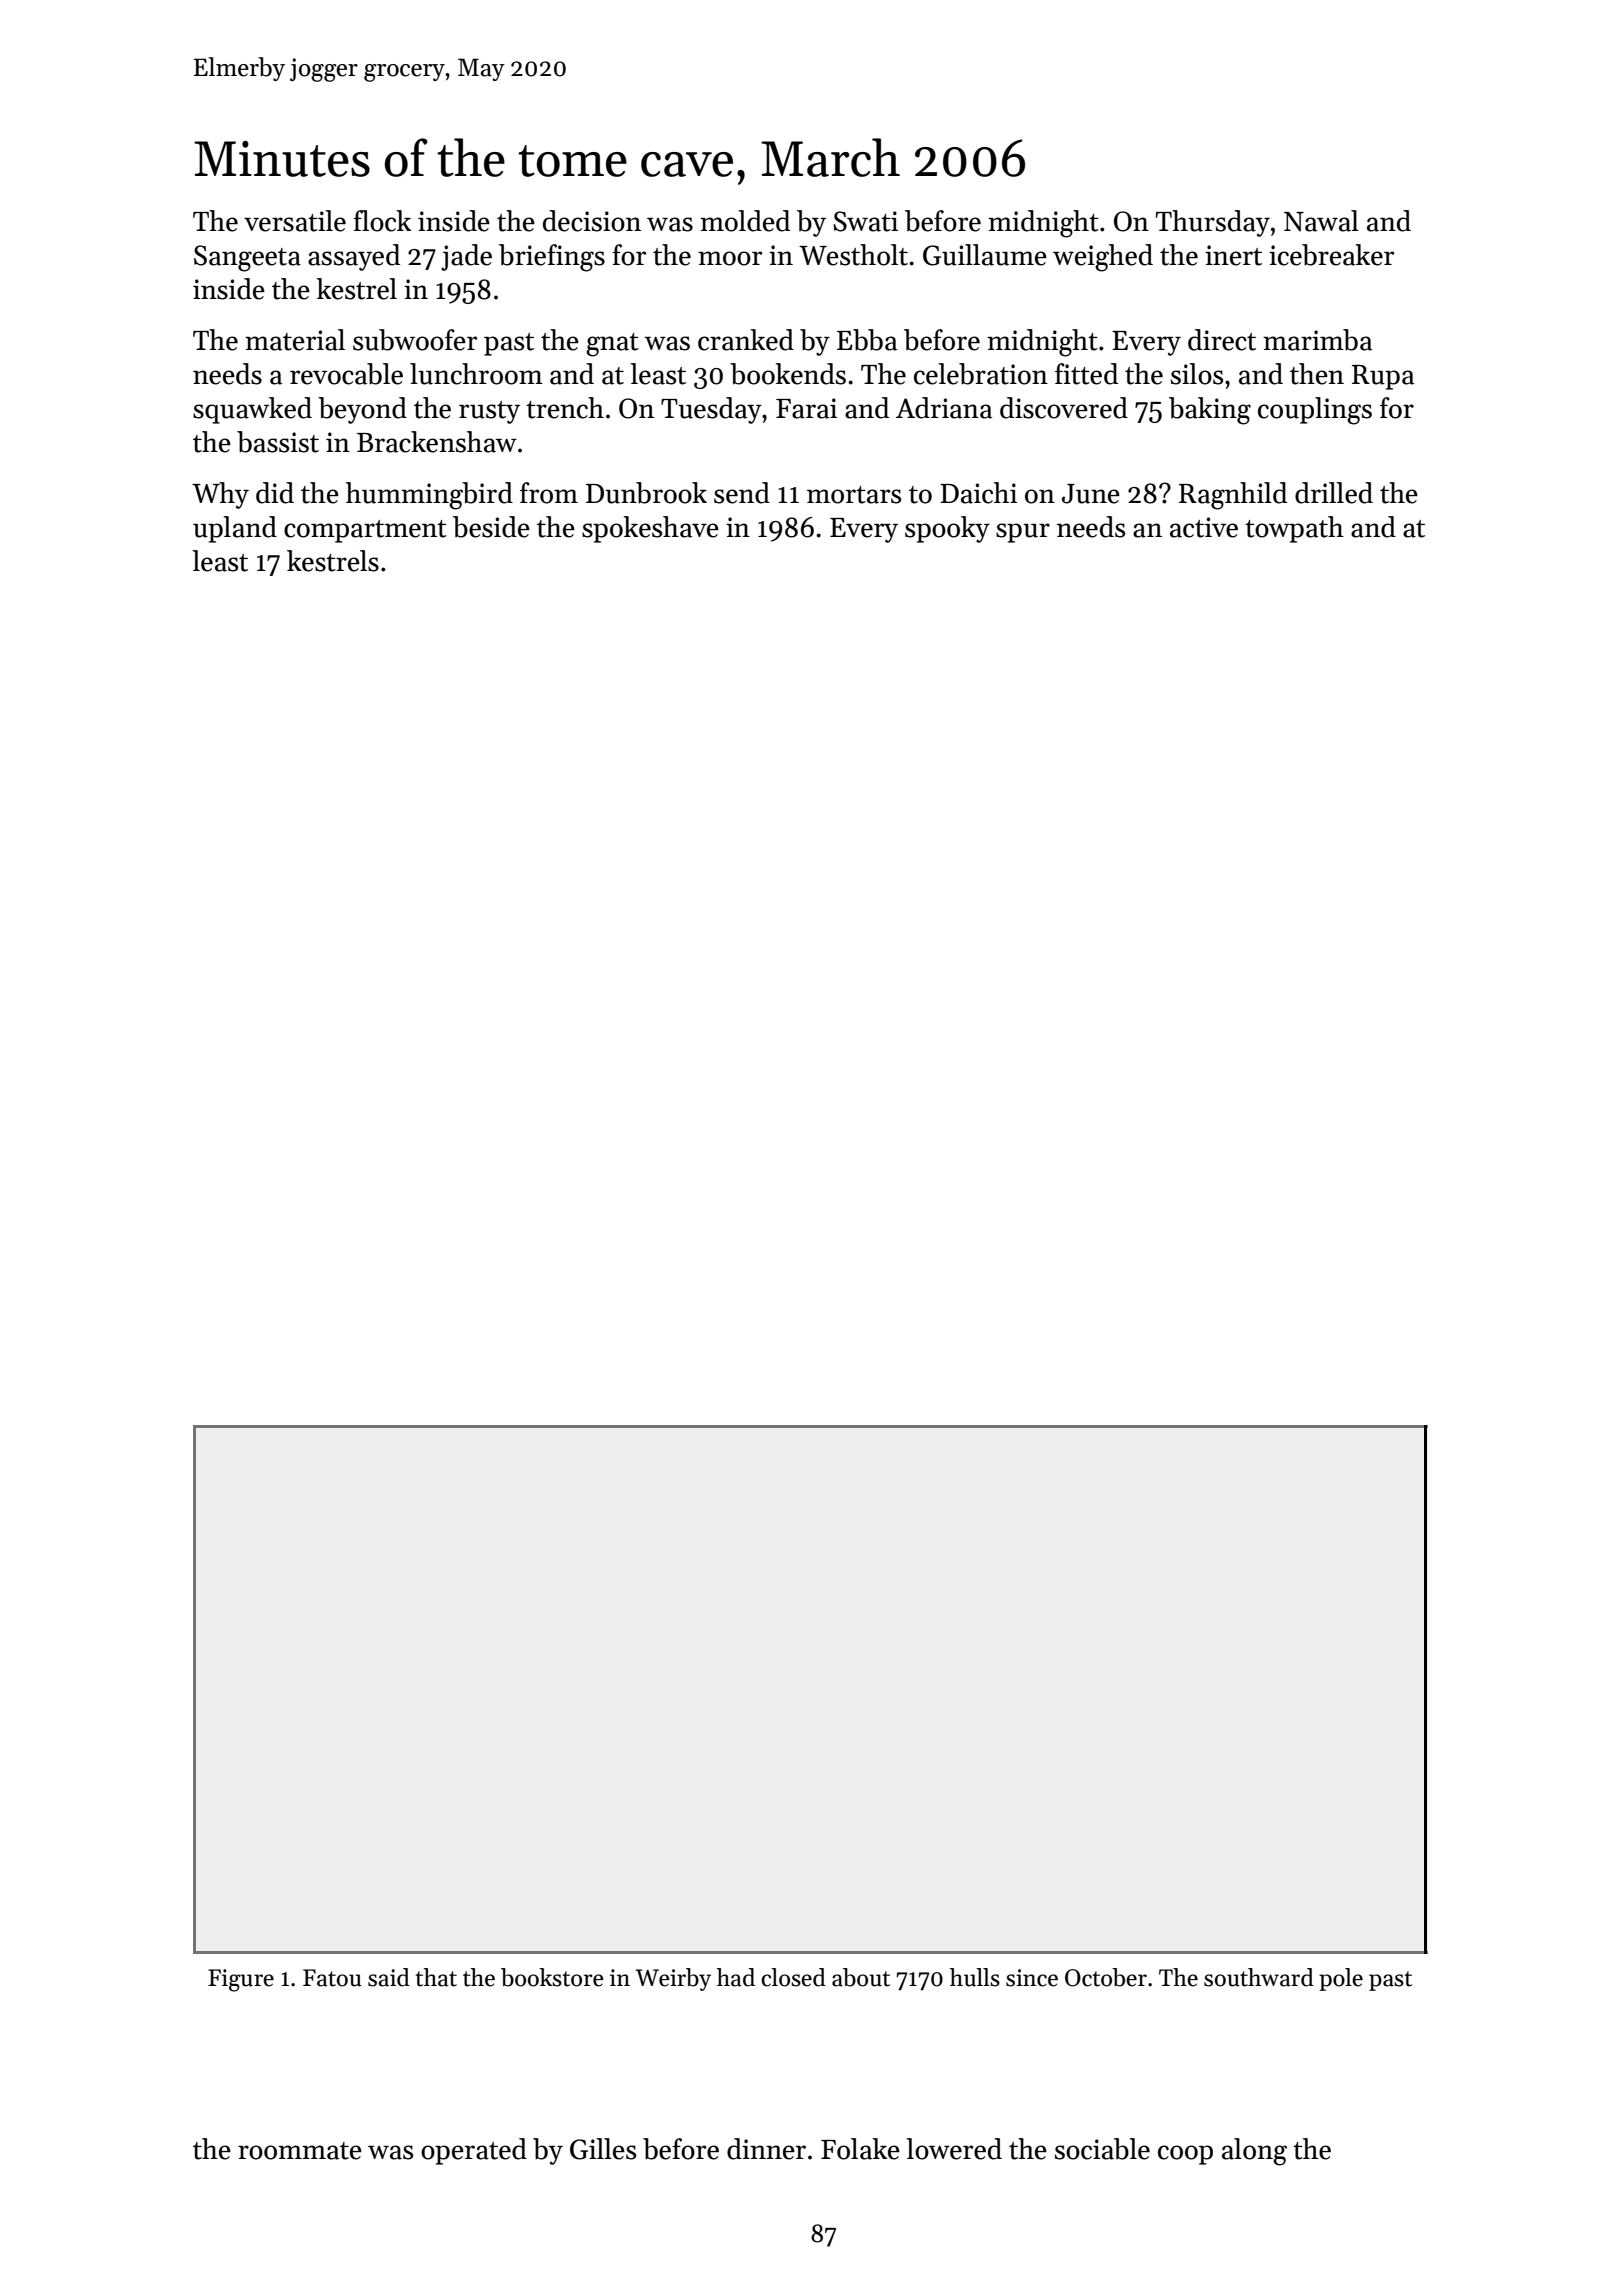  What do you see at coordinates (332, 1978) in the page?
I see `Fatou` at bounding box center [332, 1978].
